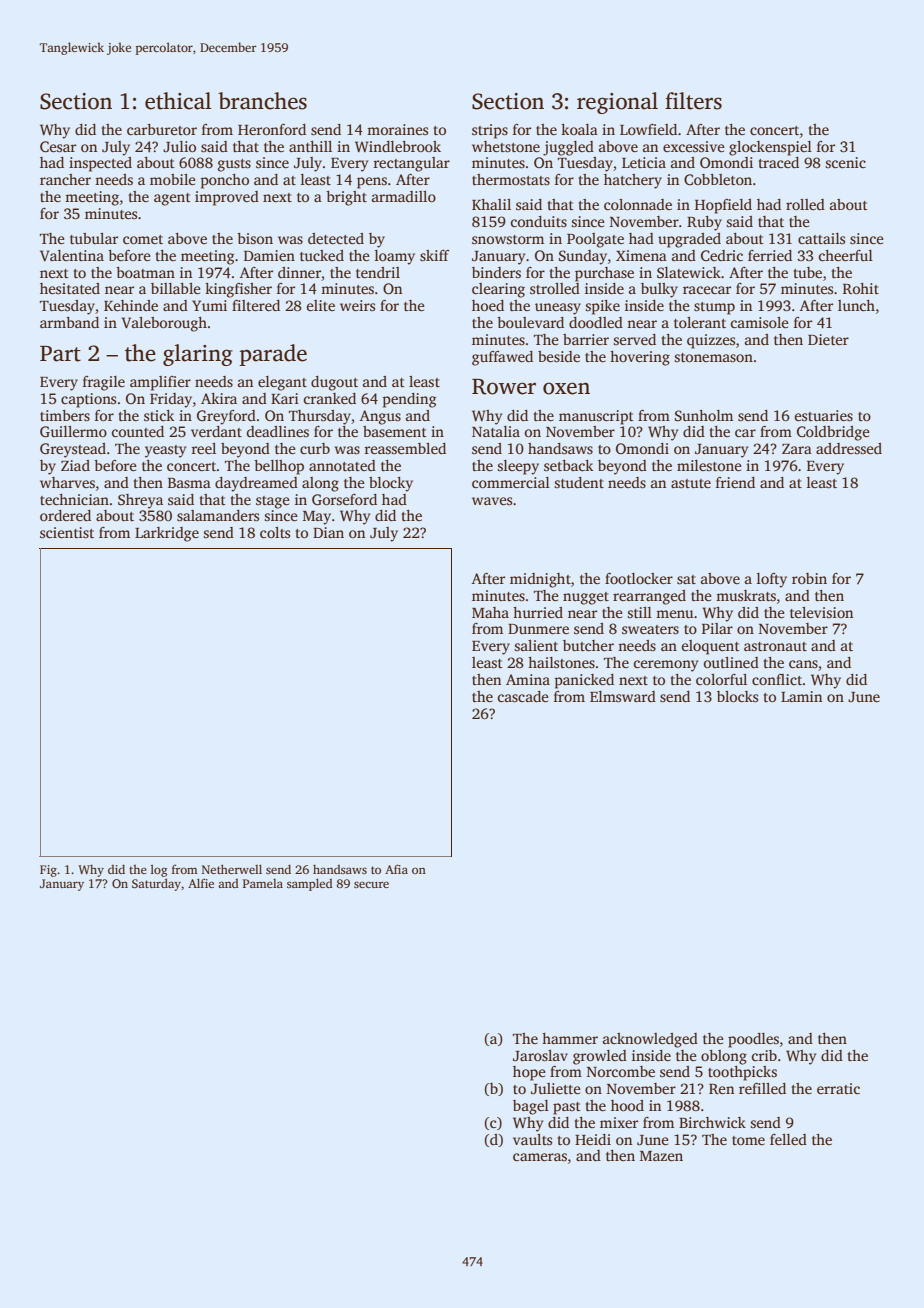  What do you see at coordinates (275, 532) in the screenshot?
I see `colts` at bounding box center [275, 532].
